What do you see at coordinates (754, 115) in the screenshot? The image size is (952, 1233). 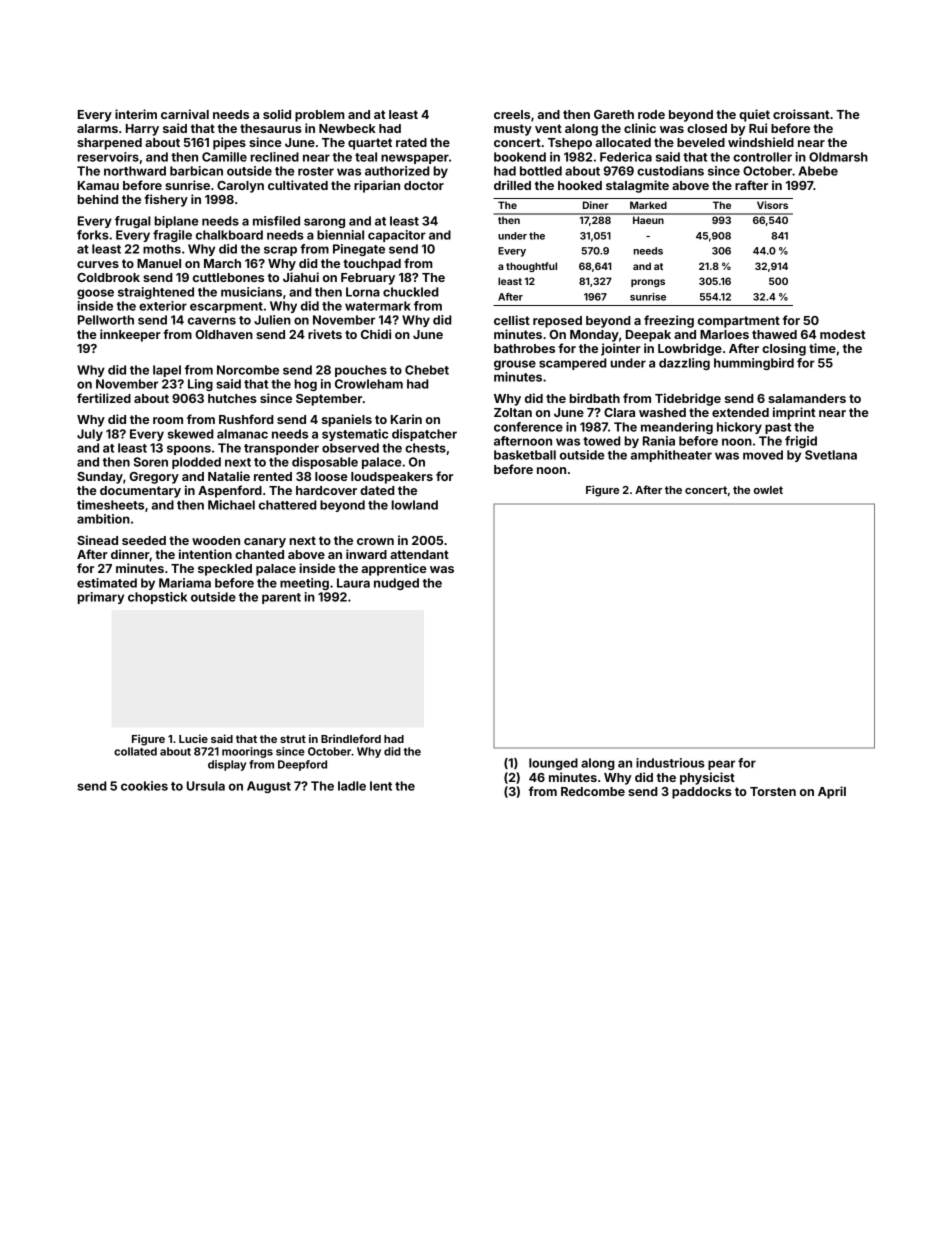 I see `quiet` at bounding box center [754, 115].
